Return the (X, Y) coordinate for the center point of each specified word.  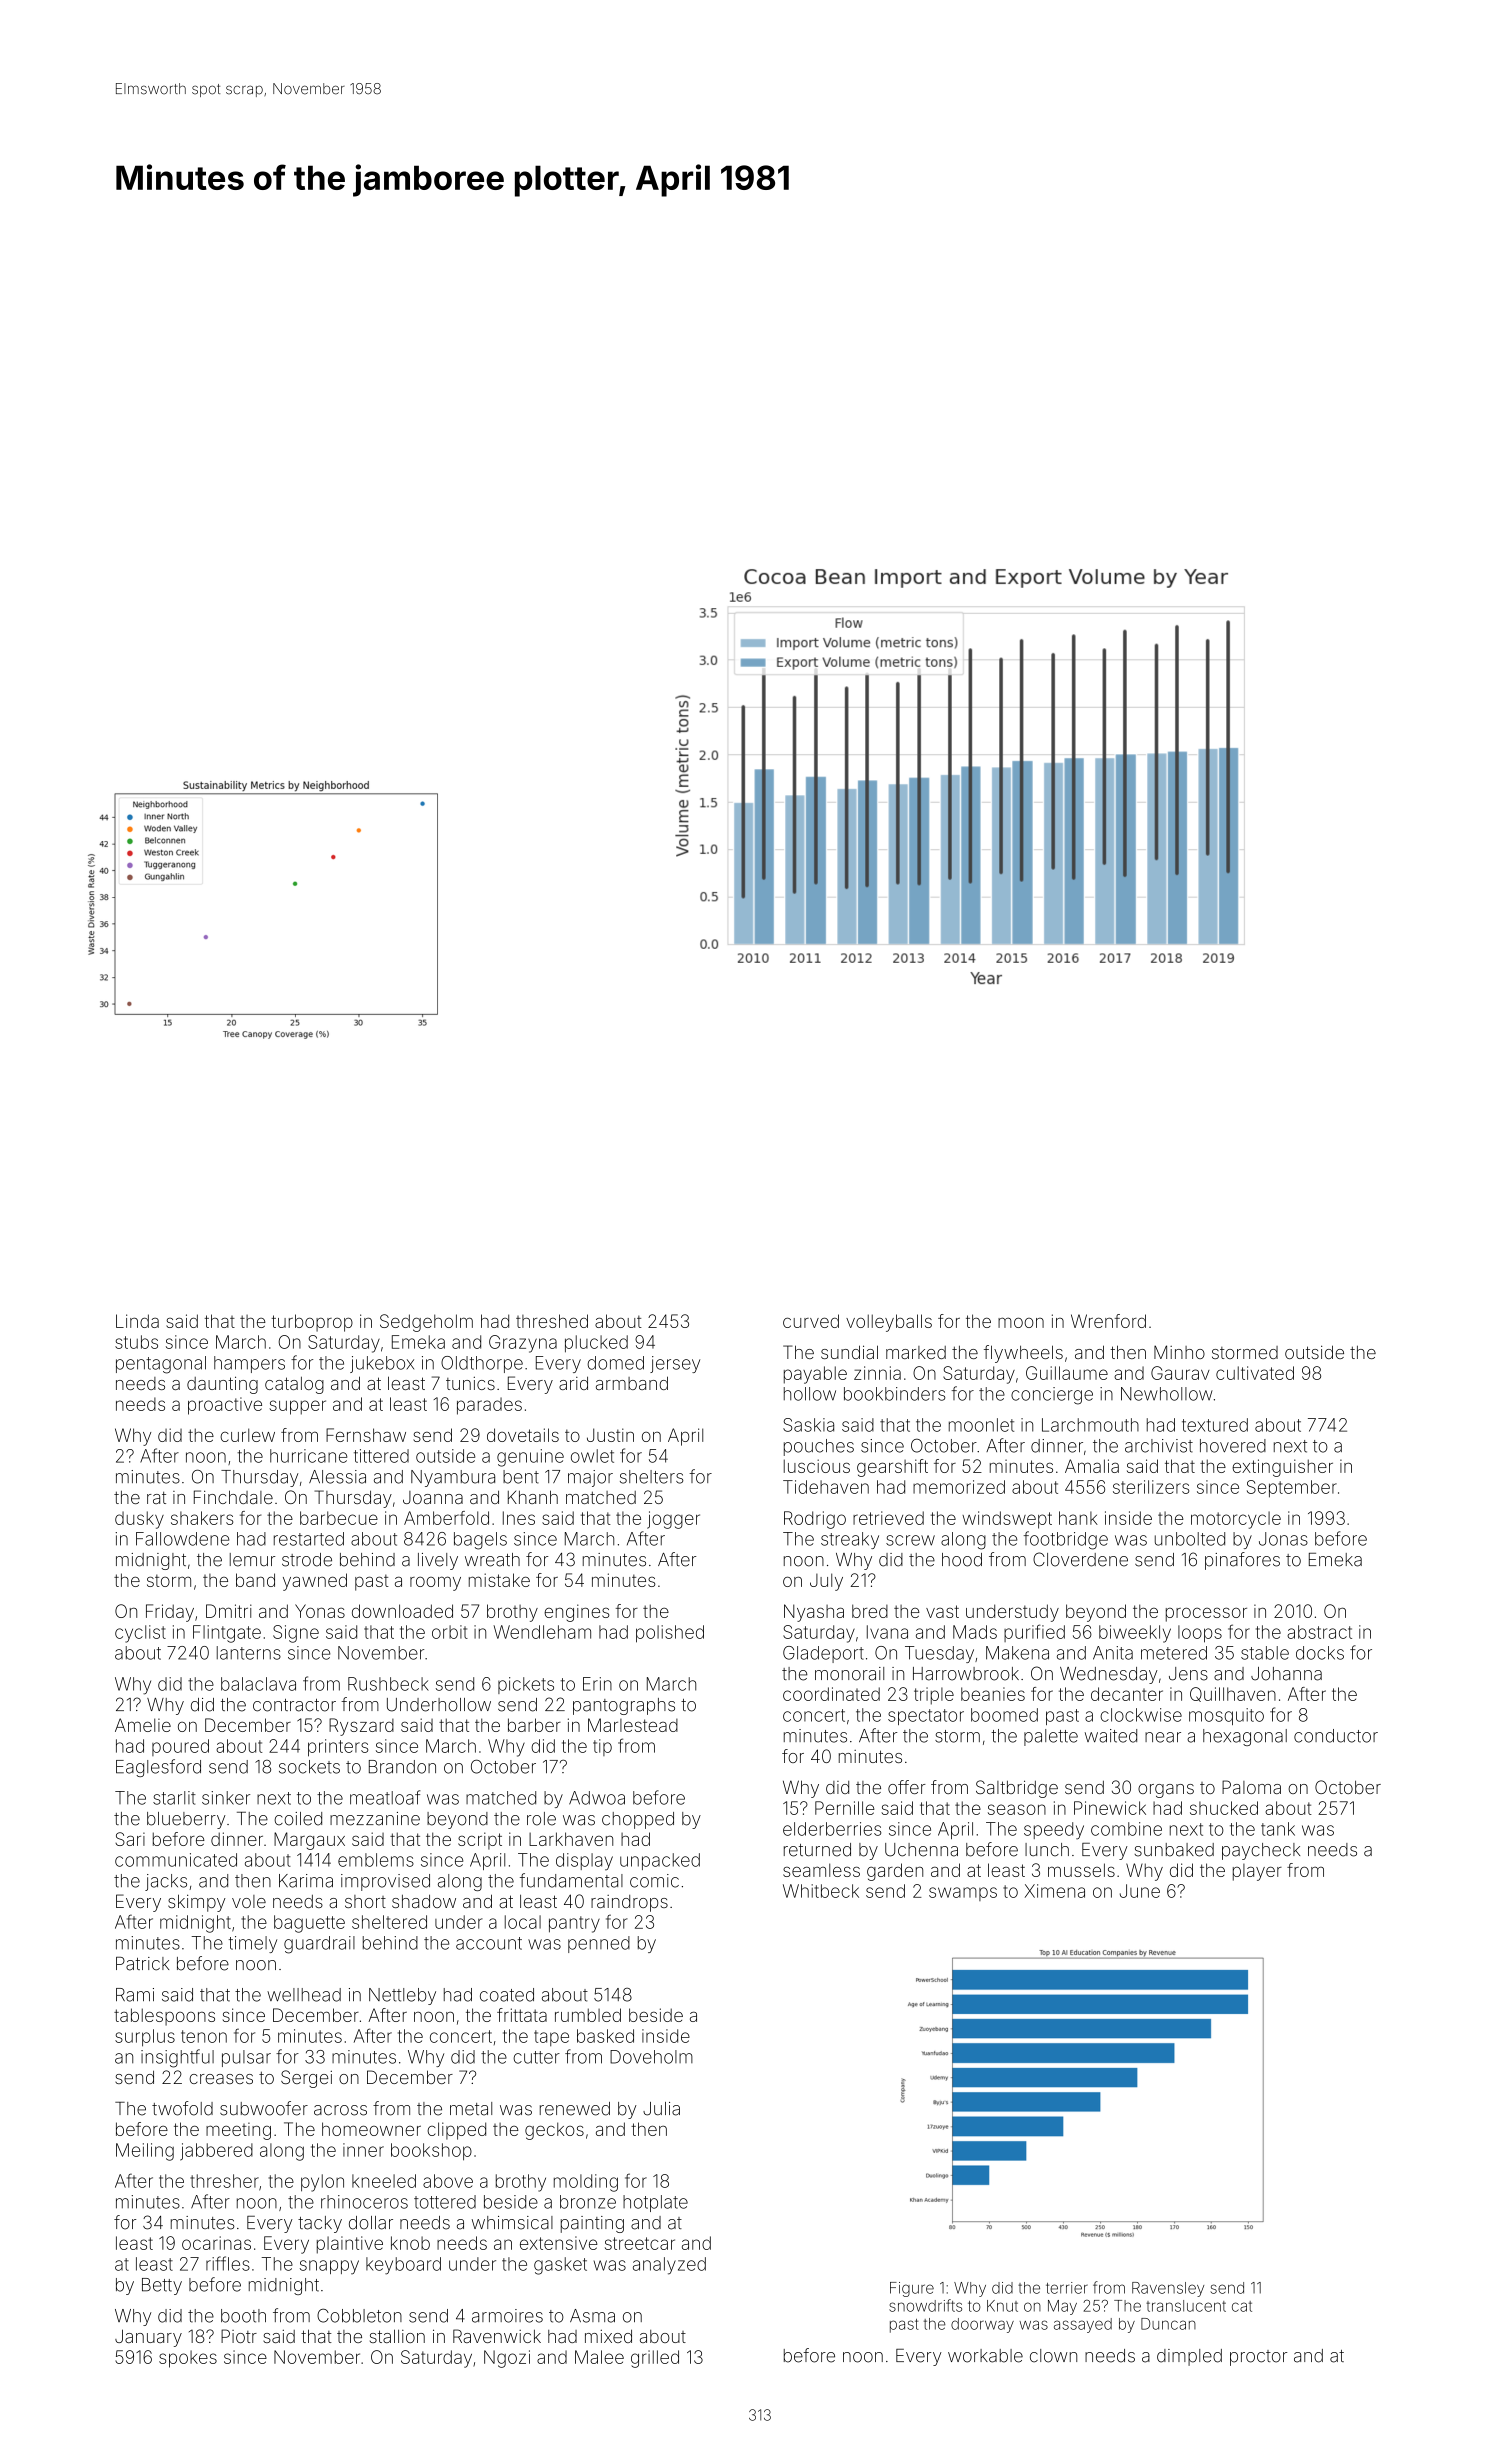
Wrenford (1108, 1321)
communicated (176, 1860)
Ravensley (1168, 2289)
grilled (655, 2359)
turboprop (312, 1323)
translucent (1186, 2306)
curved (811, 1321)
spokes (188, 2359)
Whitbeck (821, 1891)
